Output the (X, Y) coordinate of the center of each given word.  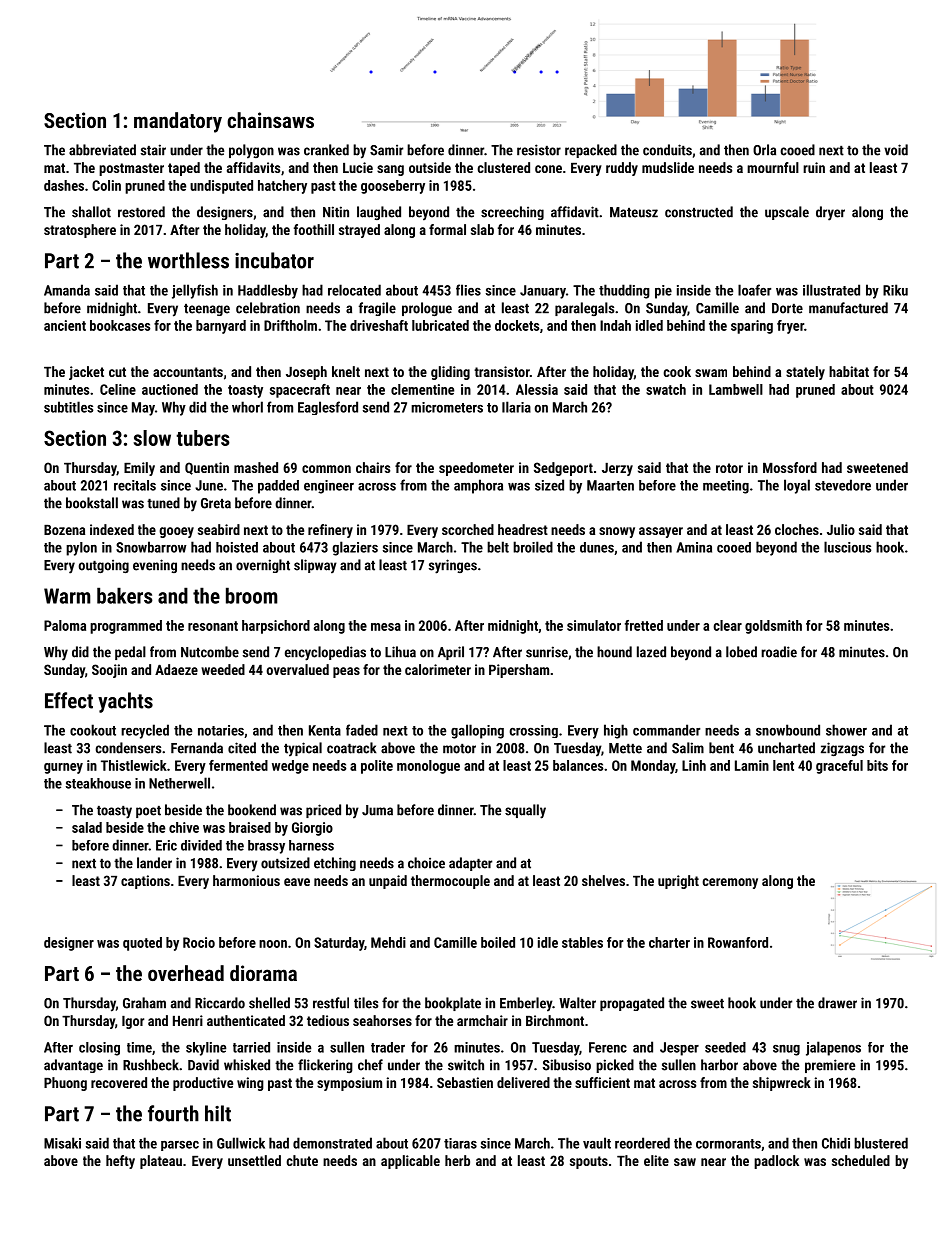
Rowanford (738, 942)
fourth (173, 1113)
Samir (386, 150)
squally (525, 811)
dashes (64, 185)
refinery (330, 531)
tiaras (460, 1143)
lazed (651, 652)
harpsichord (276, 627)
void (896, 150)
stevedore (843, 485)
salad (87, 827)
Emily (139, 469)
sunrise (547, 652)
